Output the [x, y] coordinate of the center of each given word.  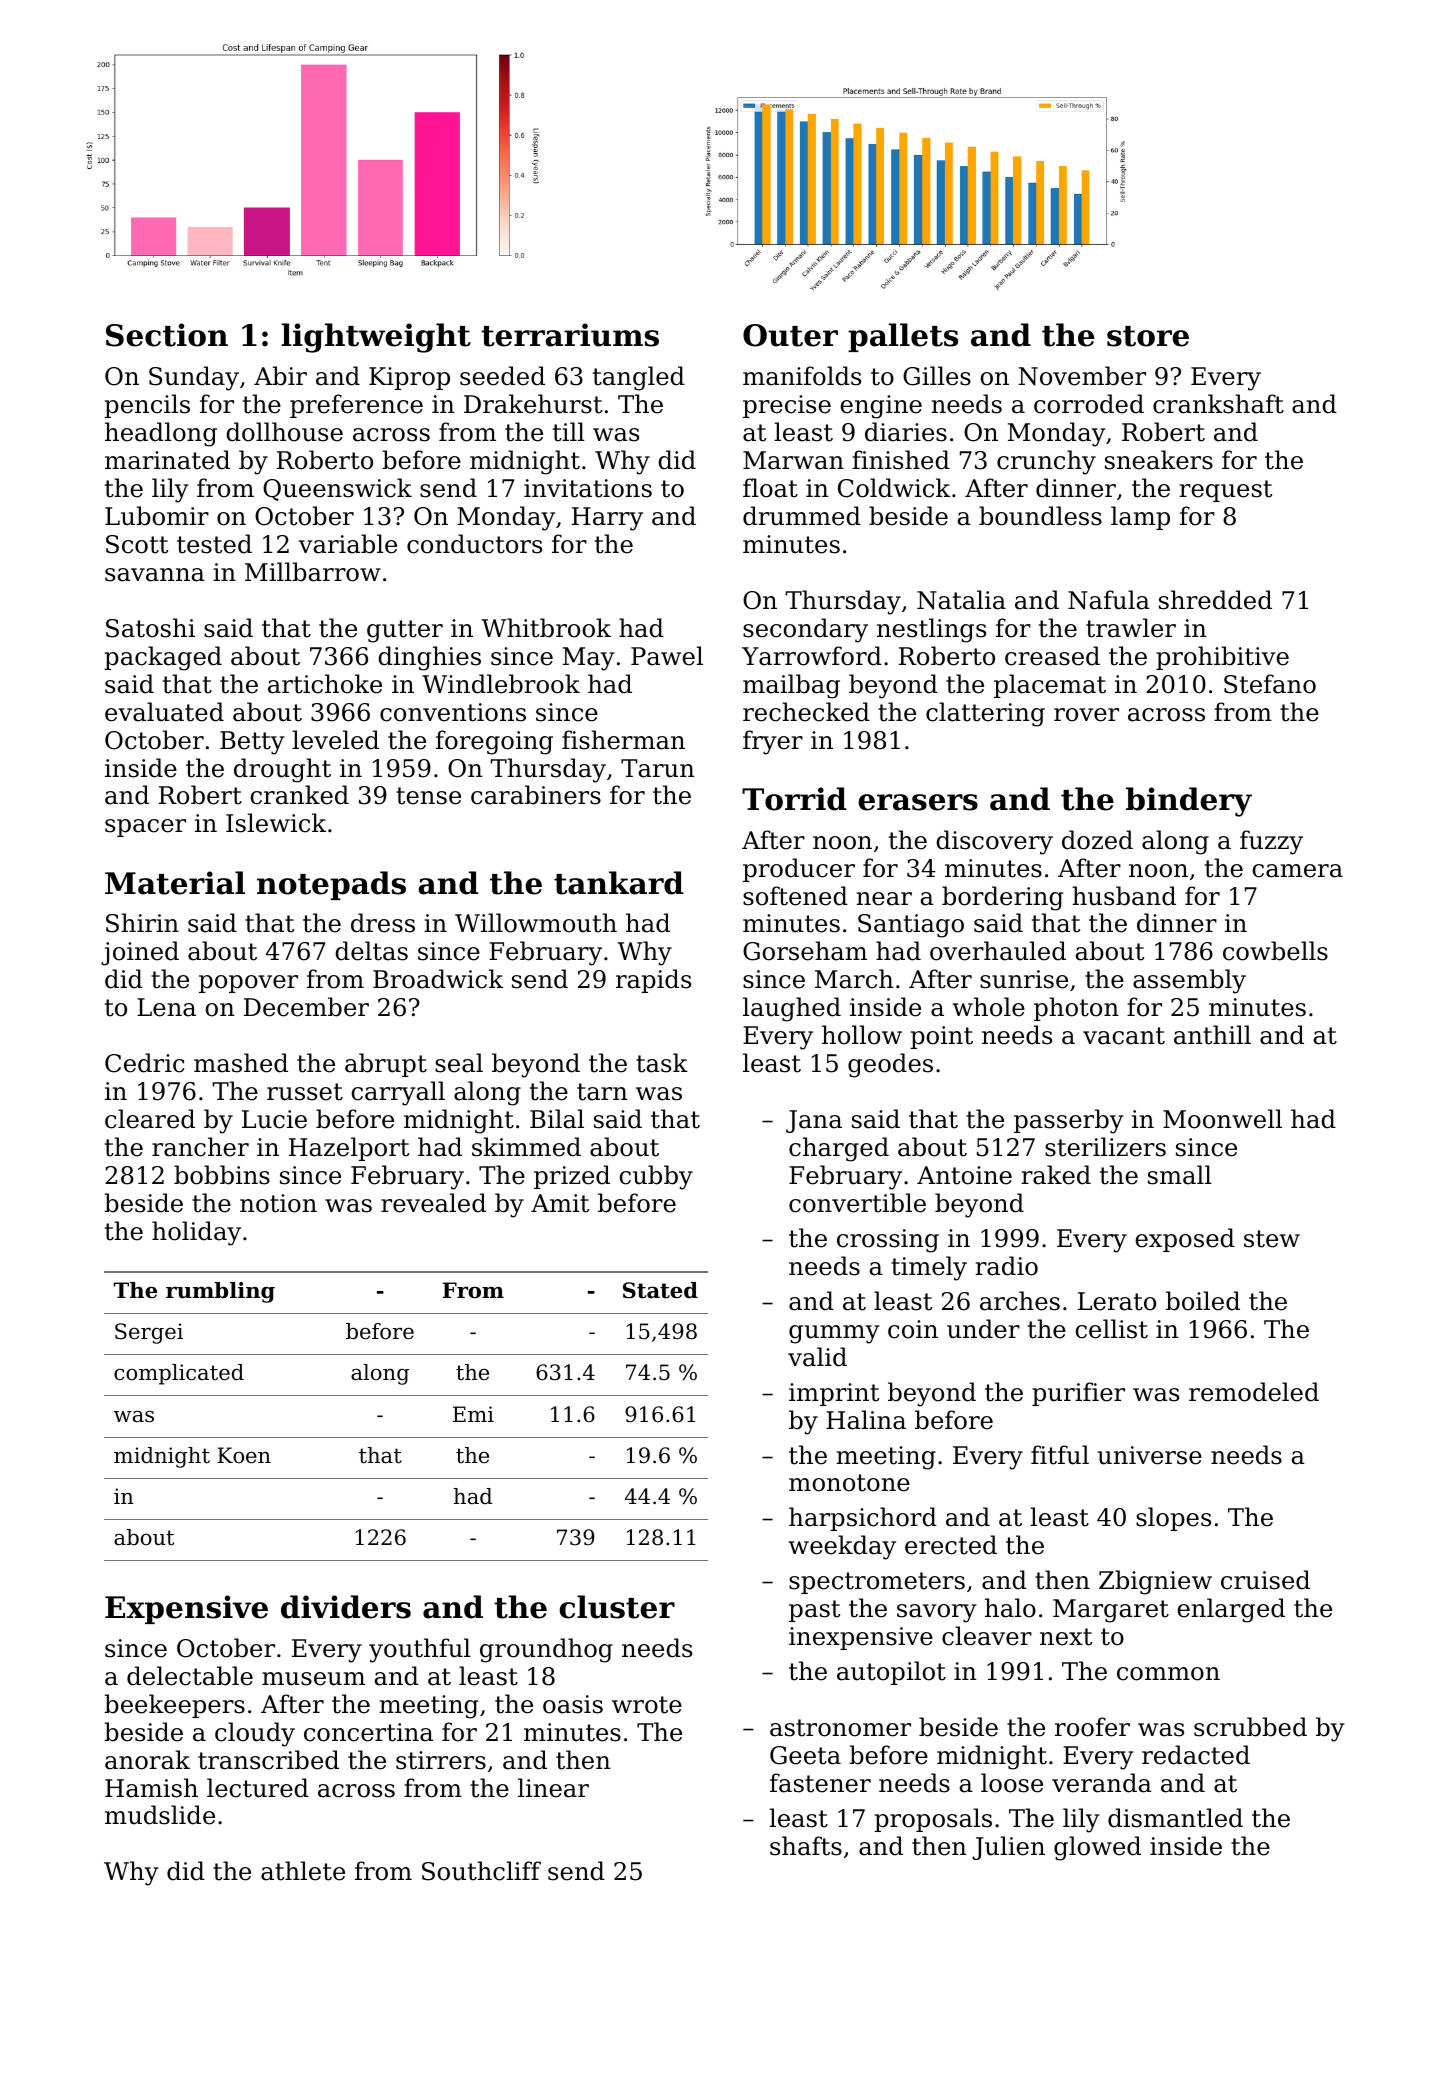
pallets [903, 337]
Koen [244, 1455]
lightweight [376, 338]
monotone [849, 1483]
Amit [560, 1203]
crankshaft [1218, 404]
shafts [806, 1846]
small [1180, 1175]
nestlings [931, 630]
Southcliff [481, 1871]
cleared [150, 1119]
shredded [1215, 600]
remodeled [1254, 1392]
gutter [405, 631]
